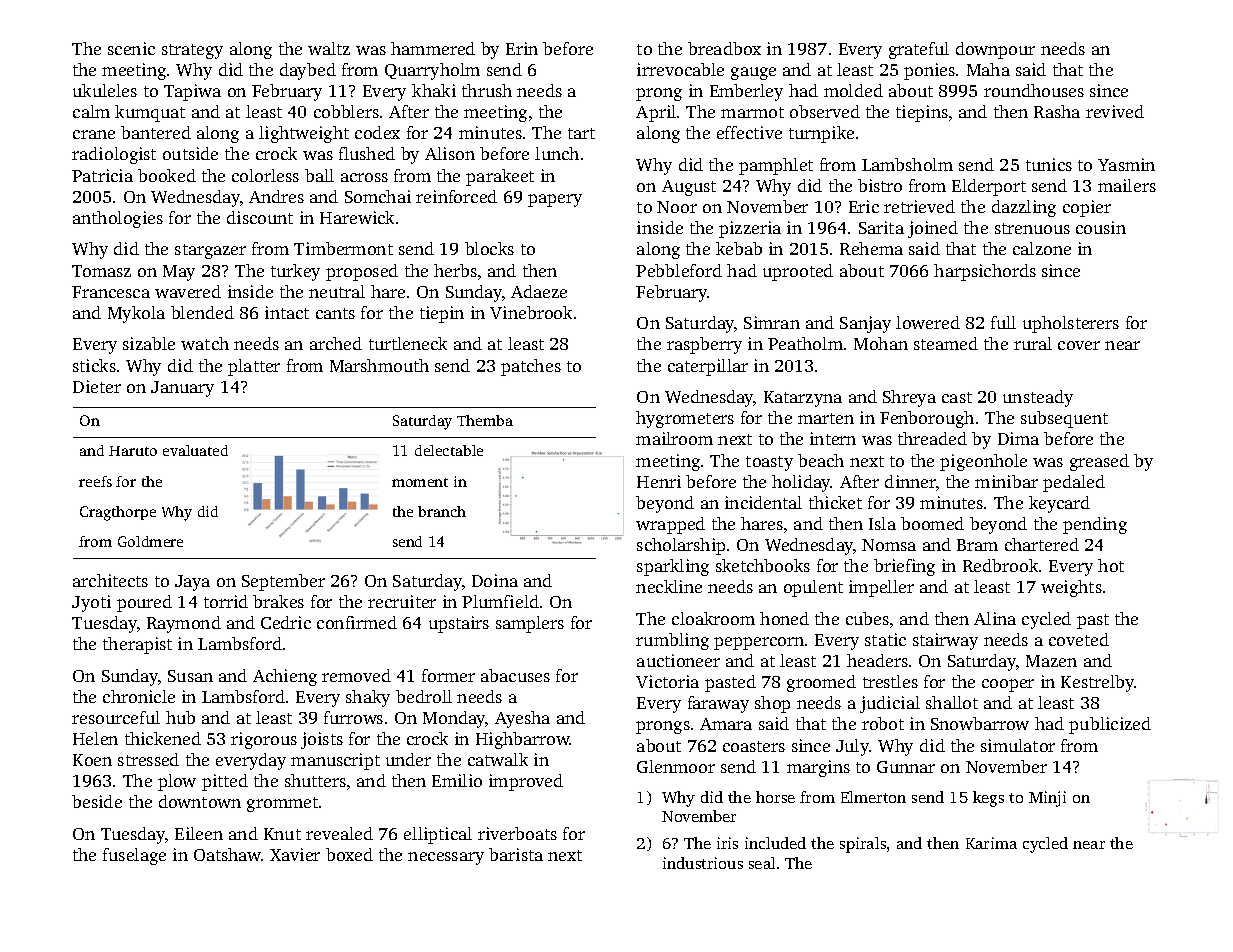  What do you see at coordinates (455, 270) in the screenshot?
I see `herbs` at bounding box center [455, 270].
